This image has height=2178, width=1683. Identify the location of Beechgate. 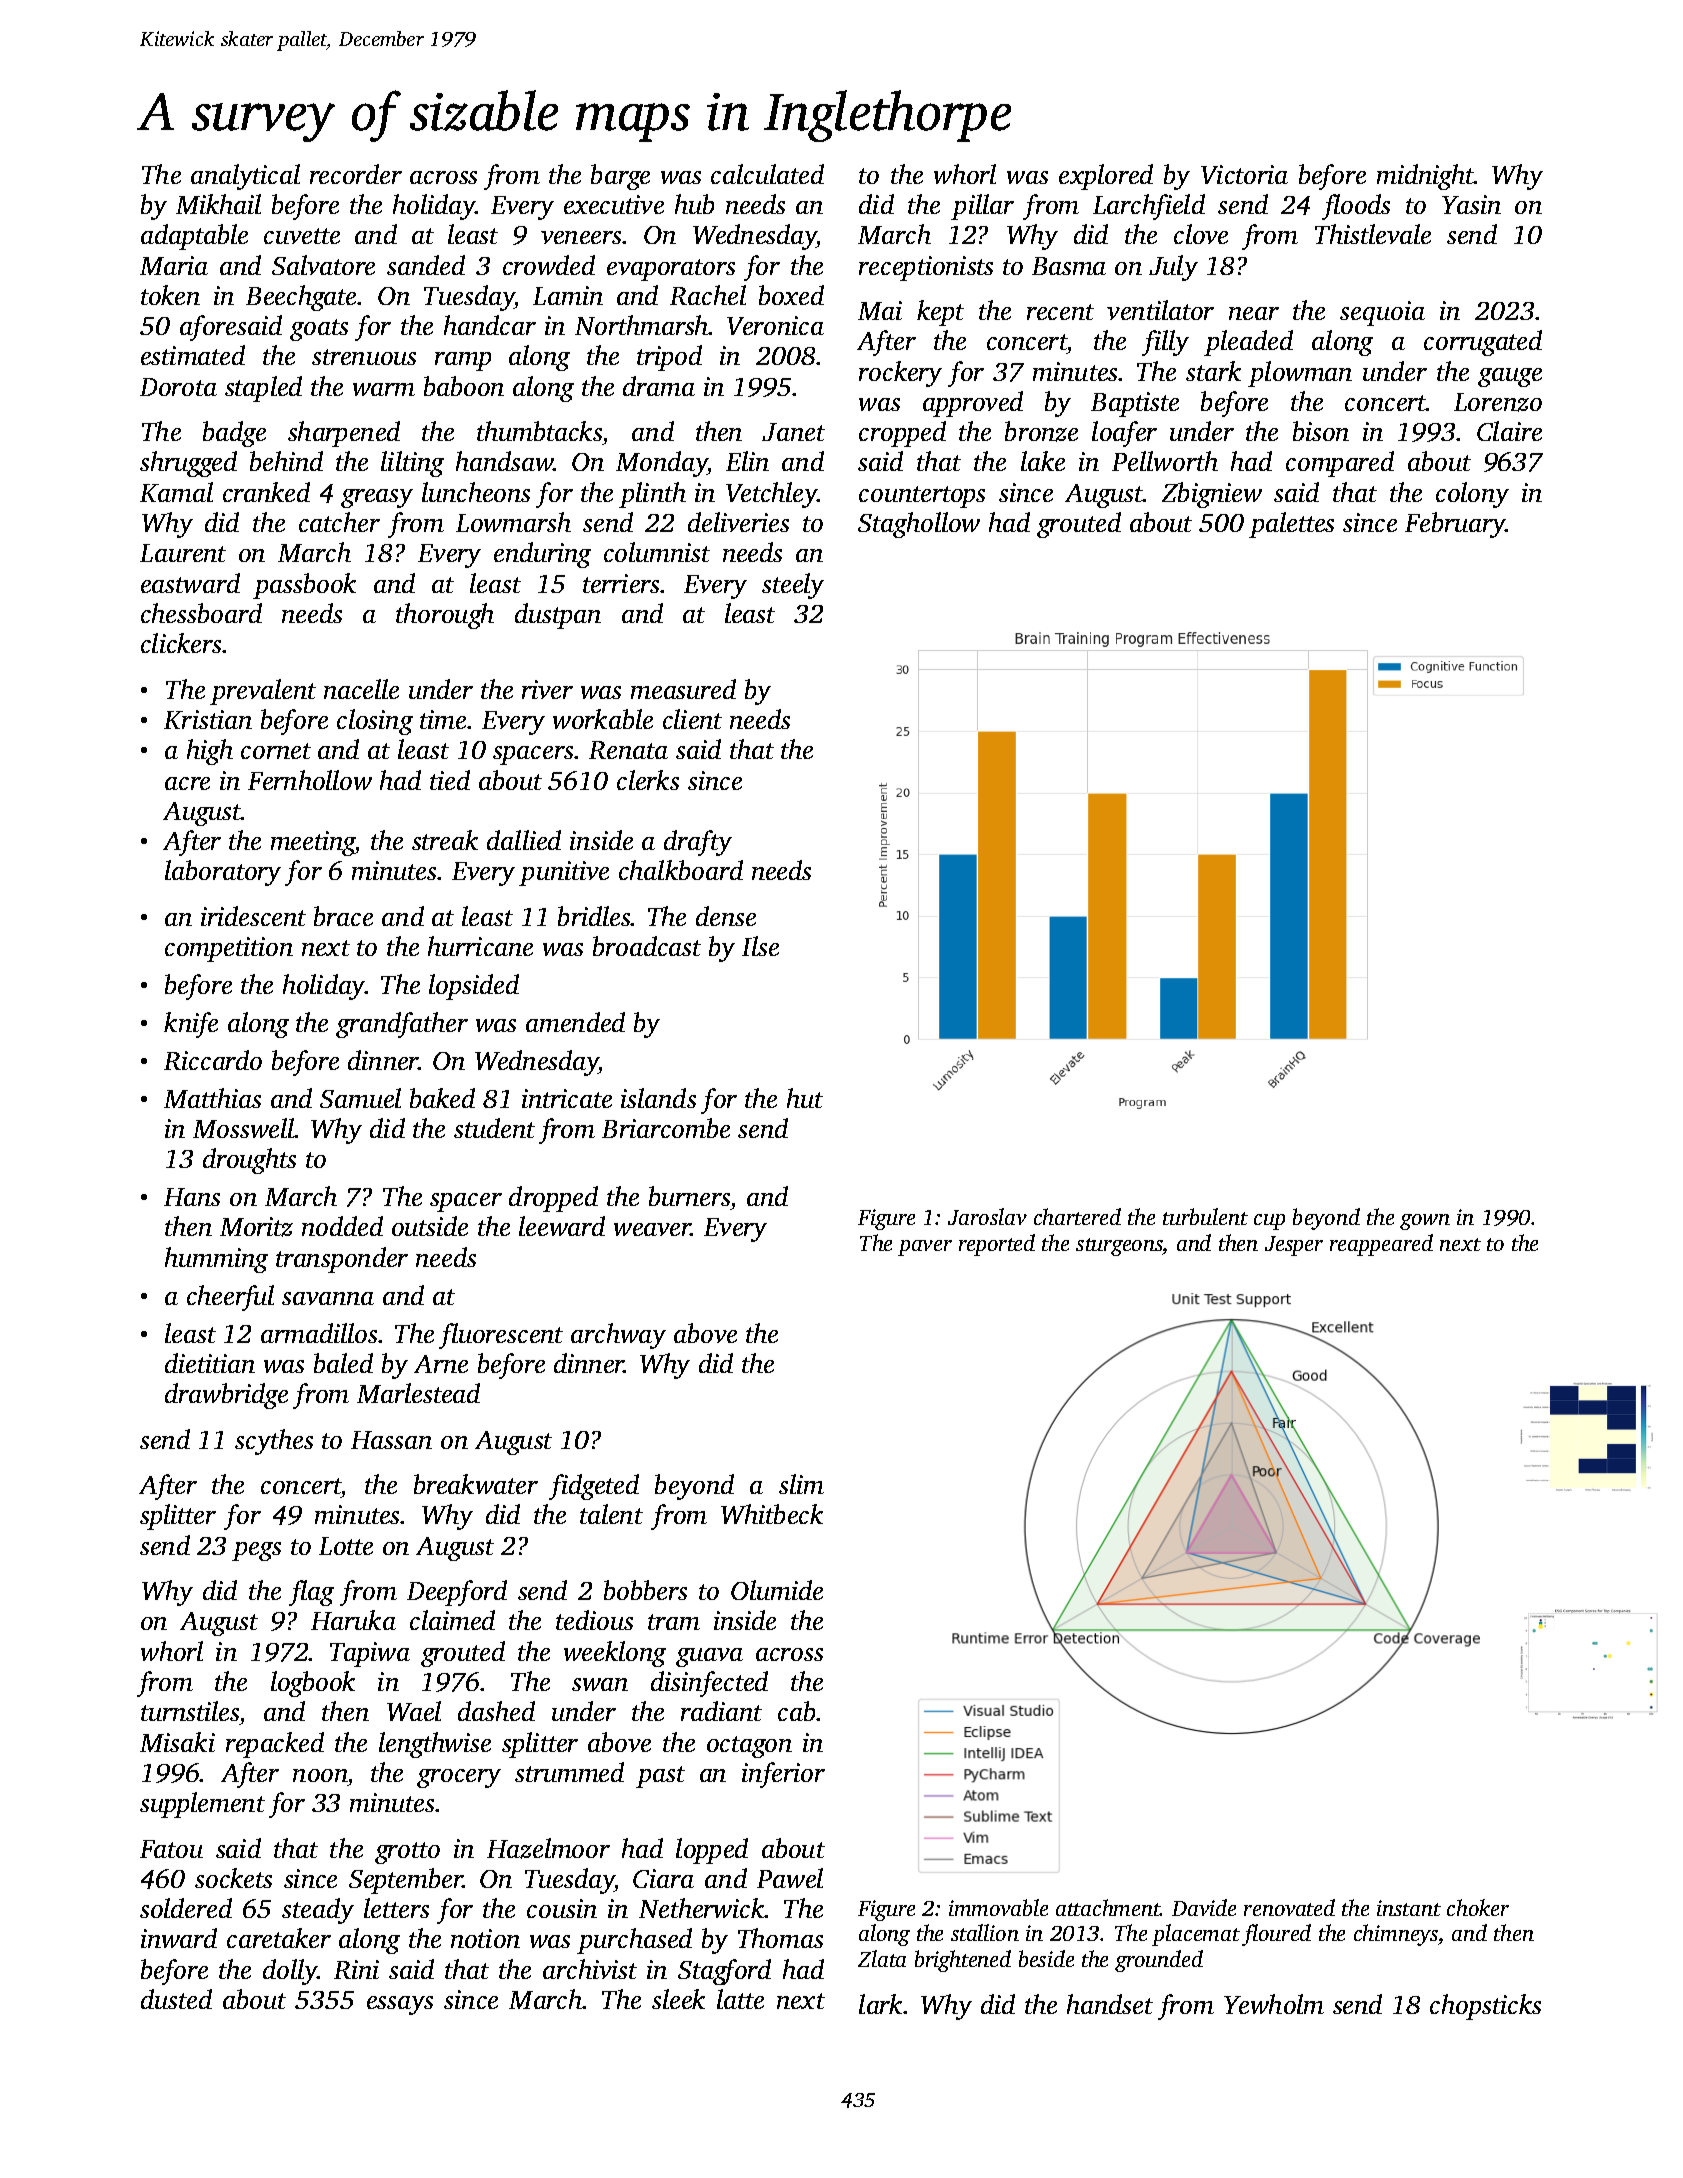
(301, 298).
